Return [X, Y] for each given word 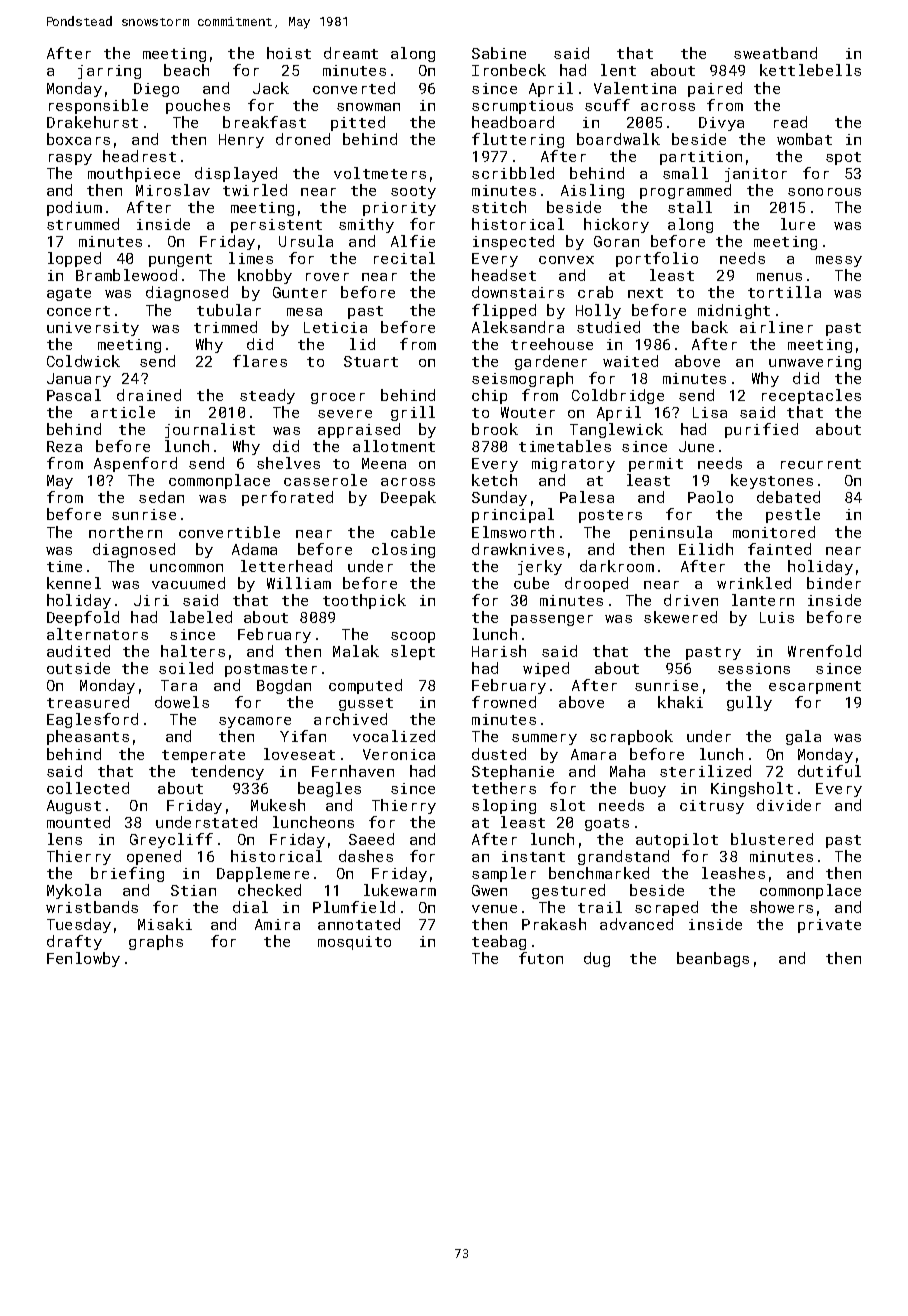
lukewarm [400, 890]
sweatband [775, 53]
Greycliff [171, 840]
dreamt [351, 53]
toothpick [364, 601]
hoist [289, 53]
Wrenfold [824, 651]
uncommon [186, 568]
